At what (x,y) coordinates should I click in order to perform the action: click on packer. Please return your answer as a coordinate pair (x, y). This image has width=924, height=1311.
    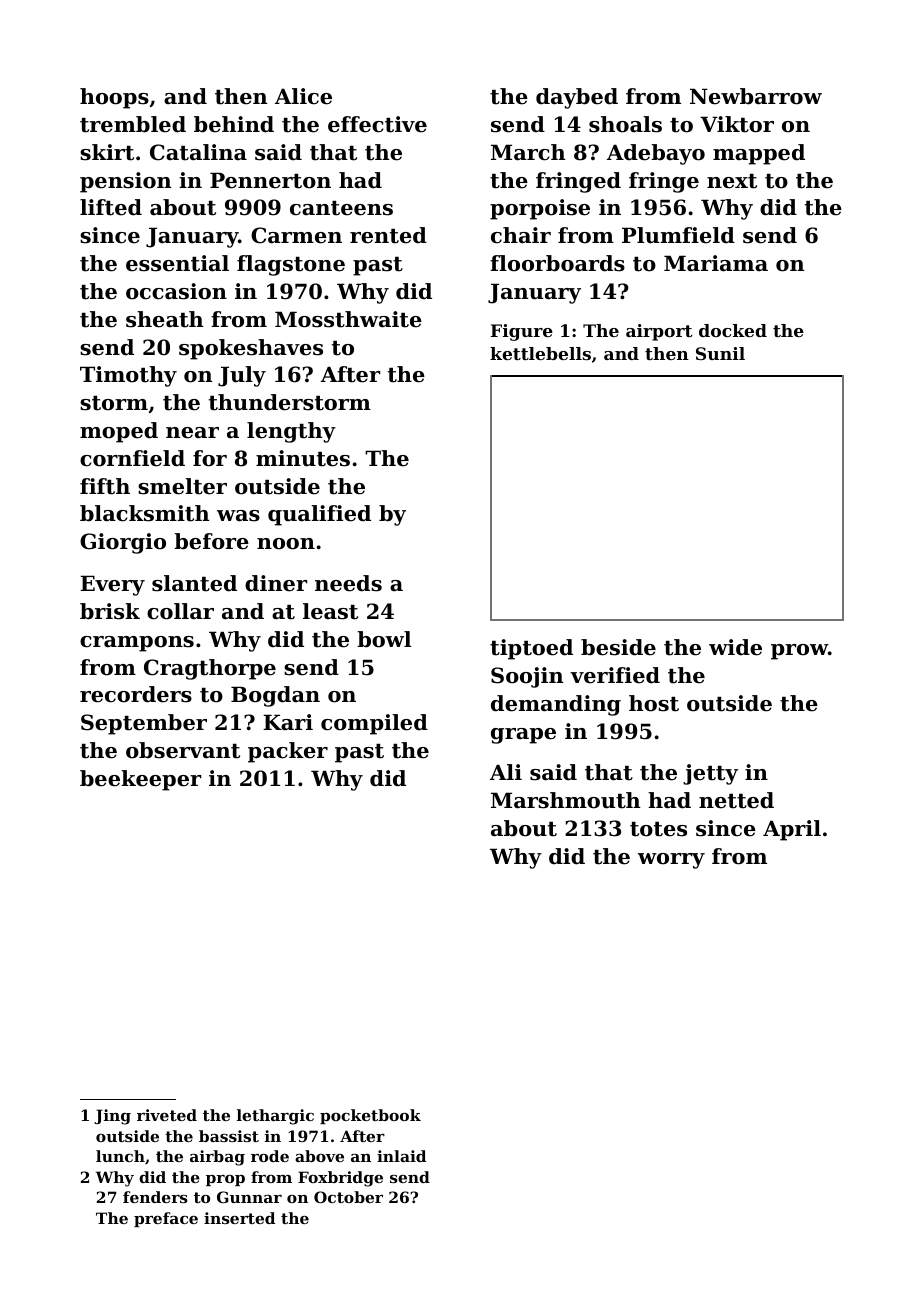
    Looking at the image, I should click on (288, 752).
